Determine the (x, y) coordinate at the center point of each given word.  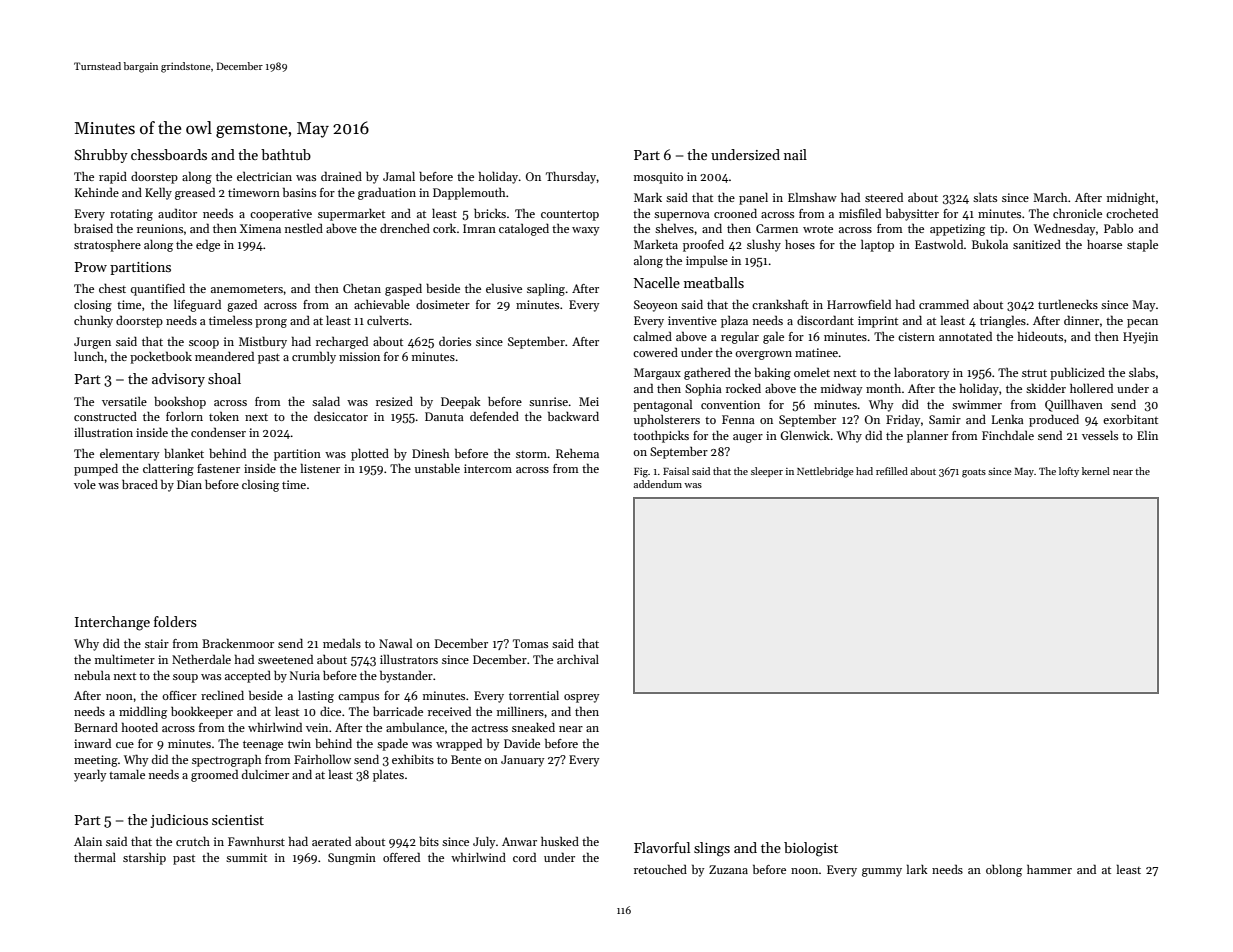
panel (753, 199)
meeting (96, 761)
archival (578, 659)
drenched (405, 228)
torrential (534, 695)
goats (974, 473)
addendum (658, 484)
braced (140, 484)
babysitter (912, 214)
